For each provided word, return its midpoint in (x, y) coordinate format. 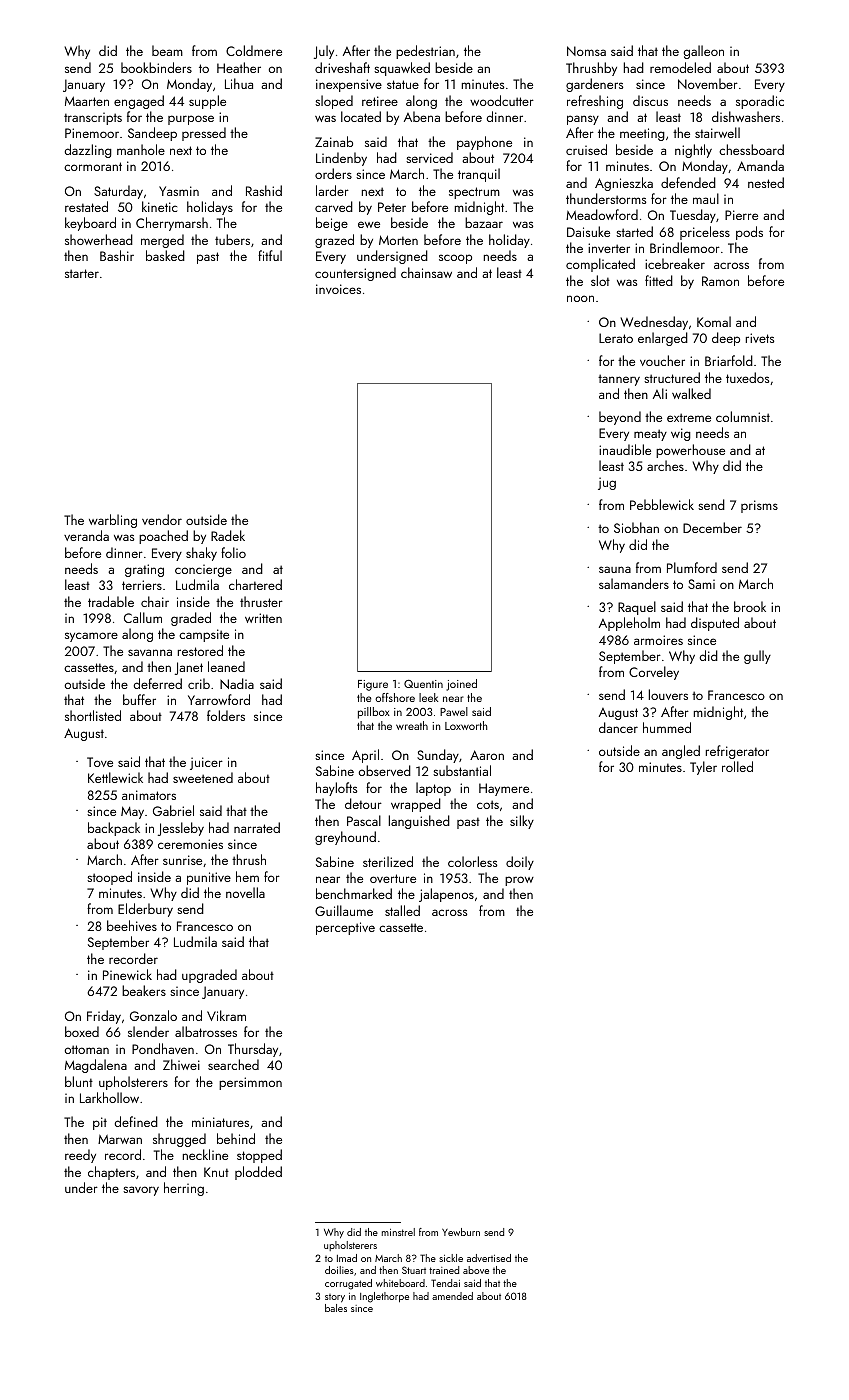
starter (82, 273)
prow (519, 881)
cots (488, 804)
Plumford (692, 567)
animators (149, 795)
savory (141, 1191)
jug (607, 483)
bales (336, 1308)
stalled (402, 910)
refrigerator (737, 752)
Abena (422, 116)
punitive (209, 878)
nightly (693, 151)
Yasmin (179, 191)
